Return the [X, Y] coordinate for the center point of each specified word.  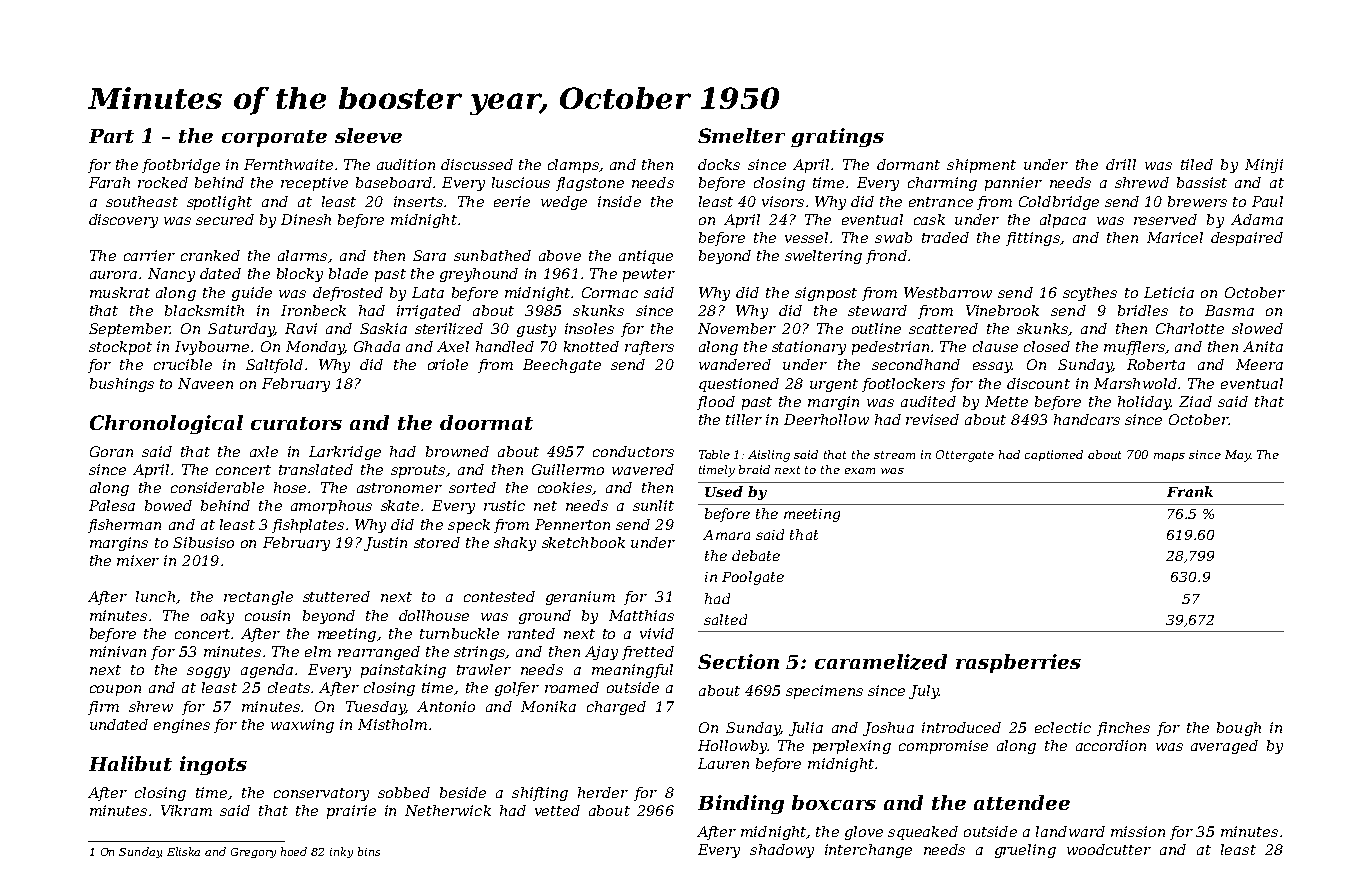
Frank [1190, 491]
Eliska [183, 851]
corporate [274, 138]
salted [725, 619]
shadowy [782, 851]
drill [1121, 164]
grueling [1025, 851]
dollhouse [434, 615]
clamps [573, 166]
